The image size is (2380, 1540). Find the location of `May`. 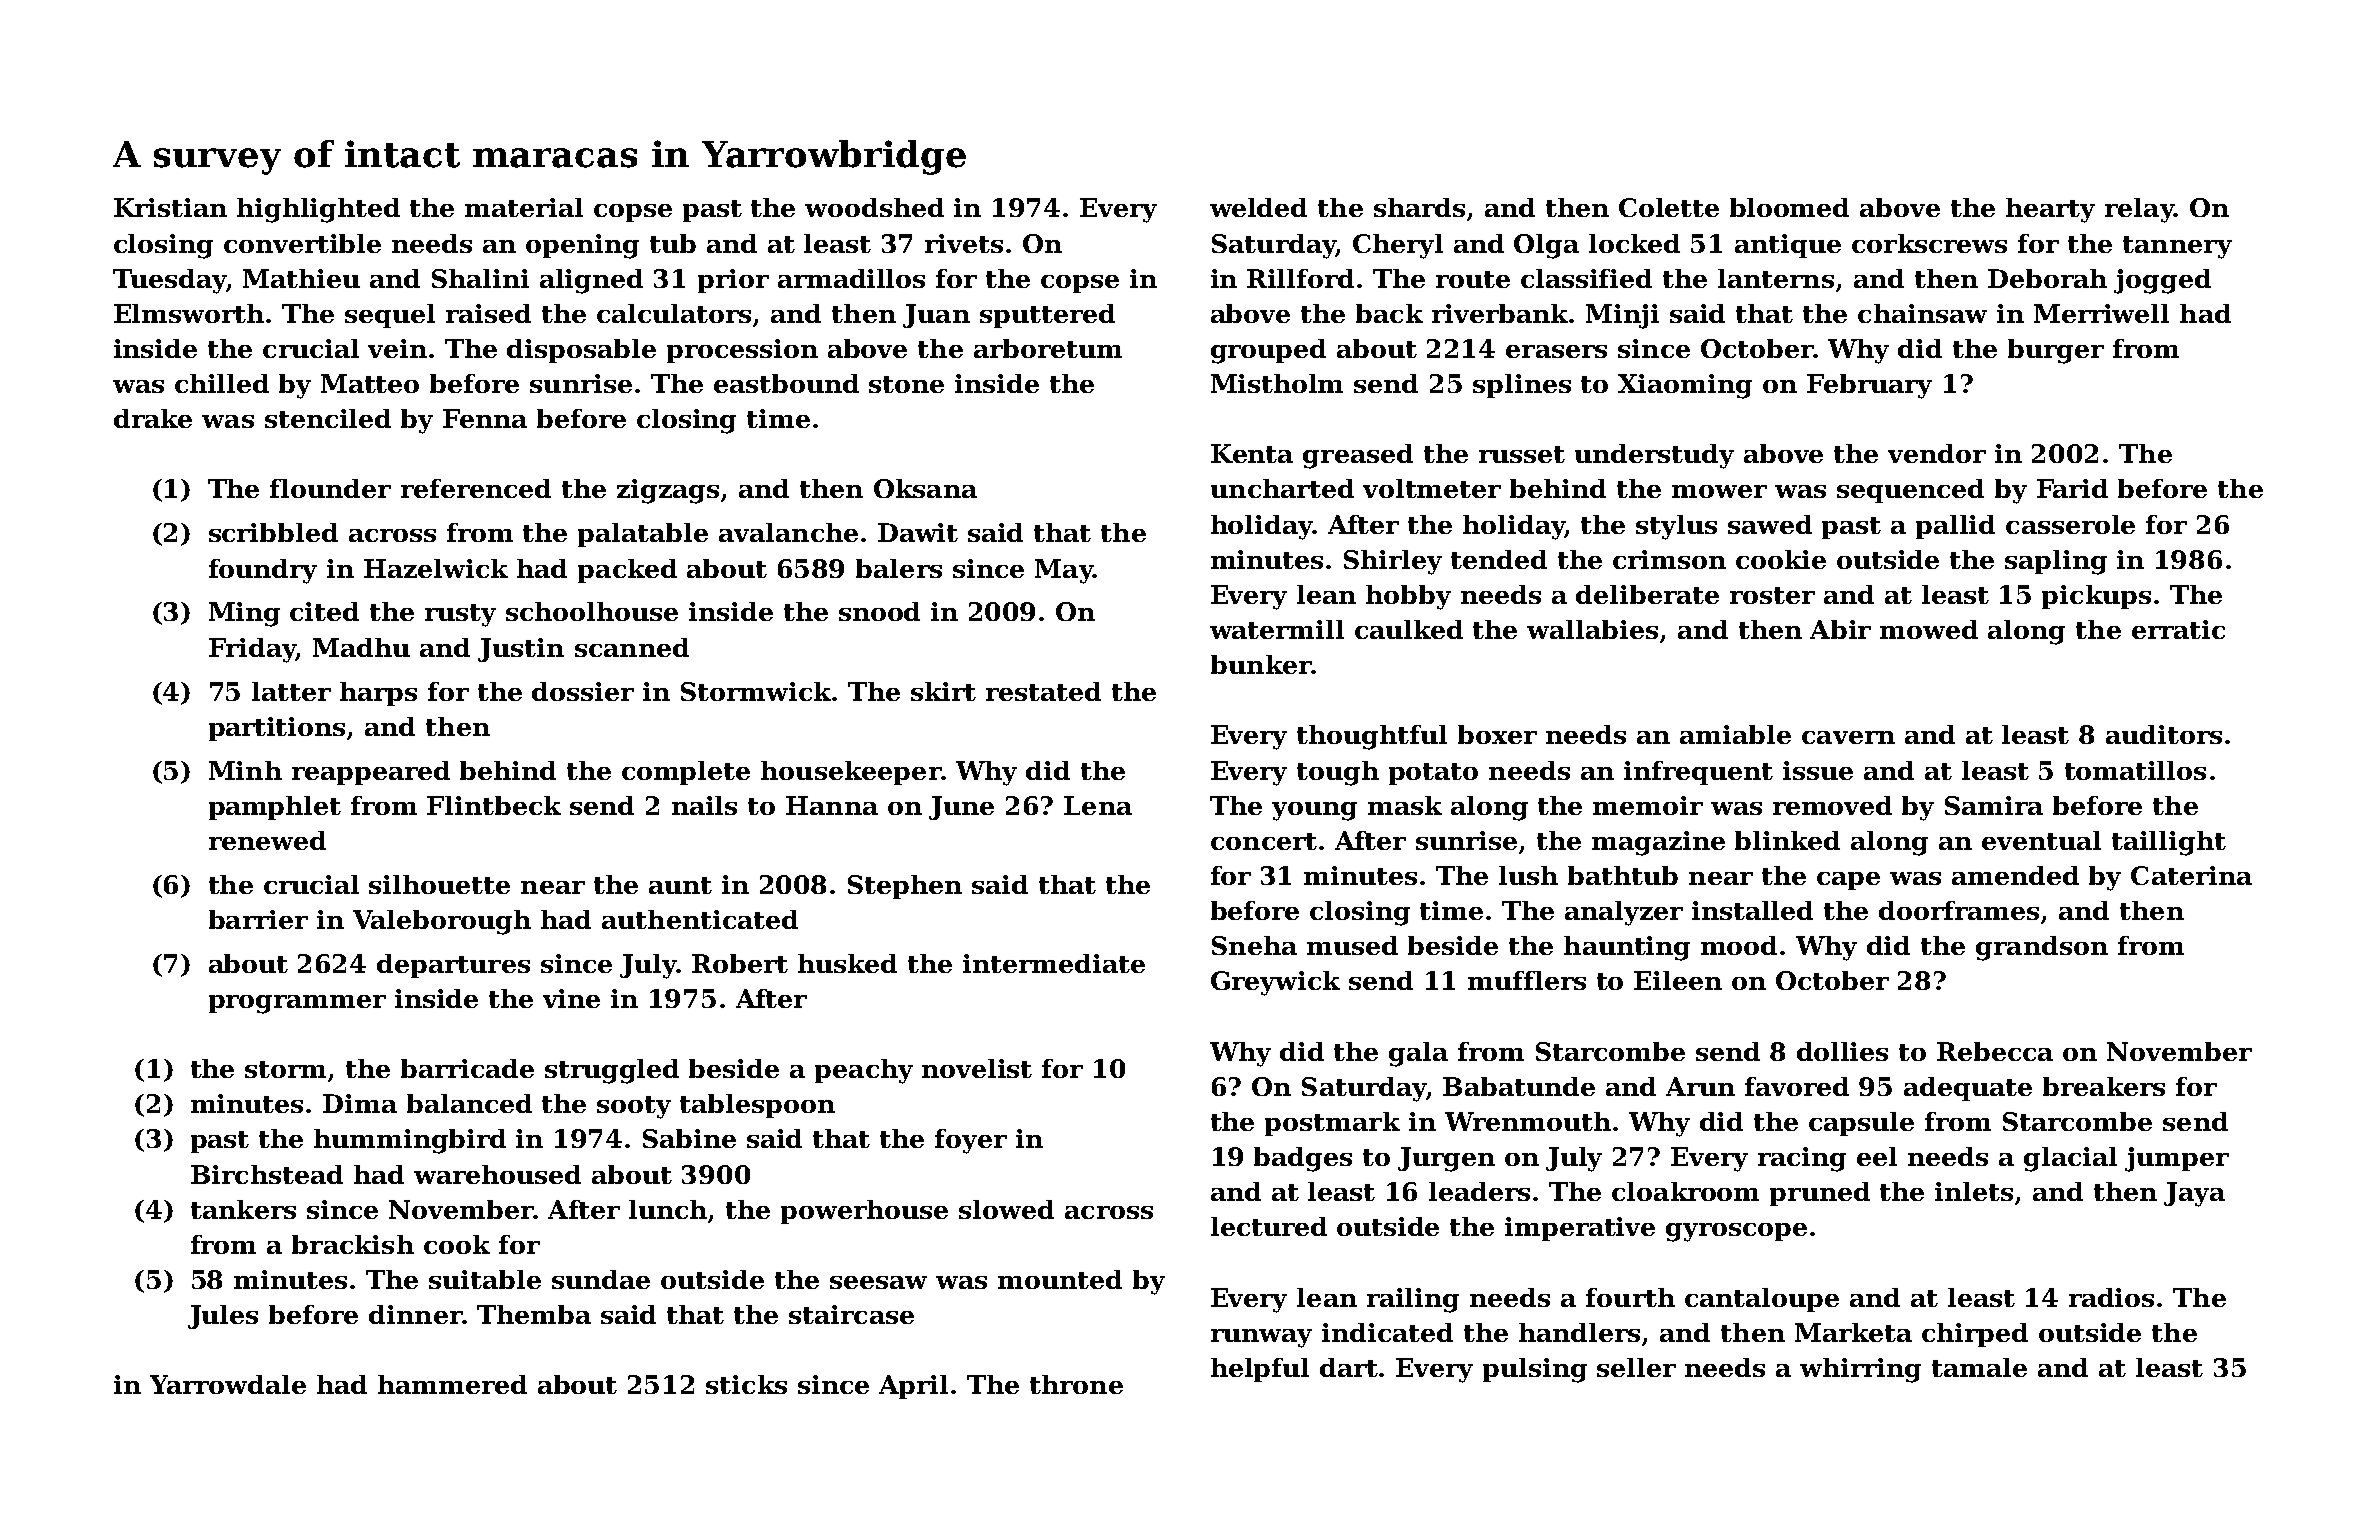

May is located at coordinates (1064, 571).
